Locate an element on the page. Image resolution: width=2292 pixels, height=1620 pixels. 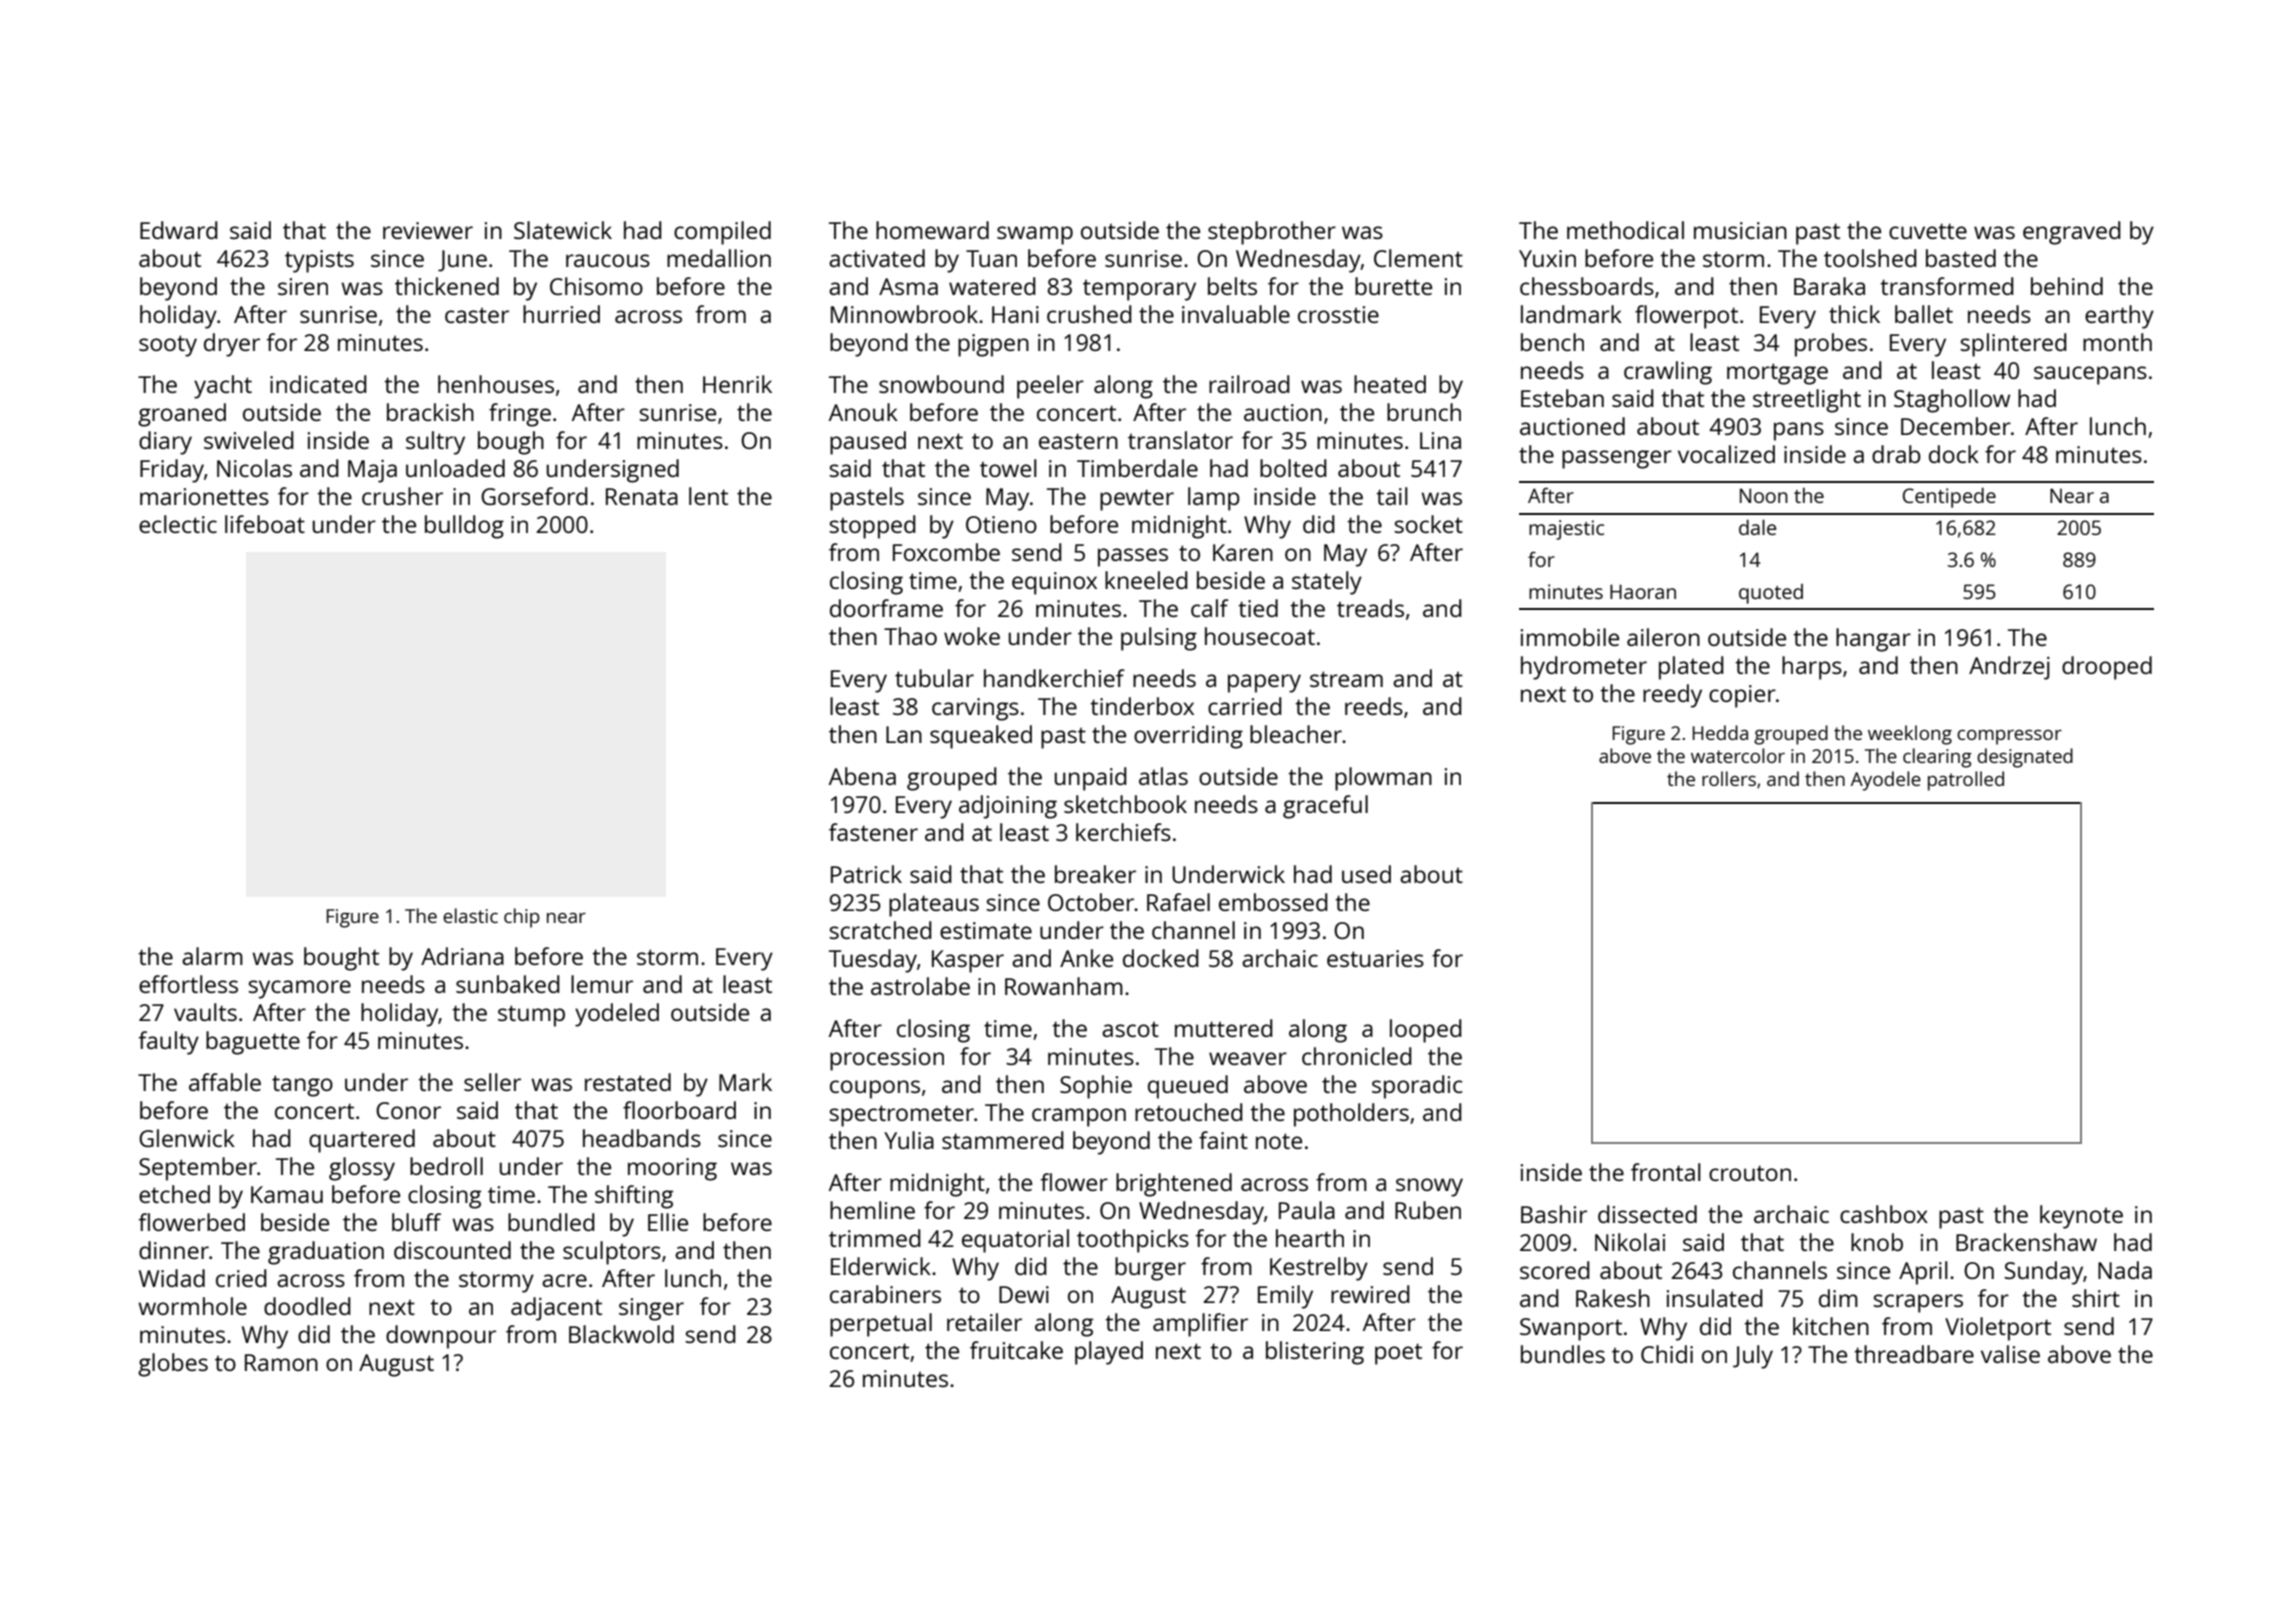
reviewer is located at coordinates (428, 230).
